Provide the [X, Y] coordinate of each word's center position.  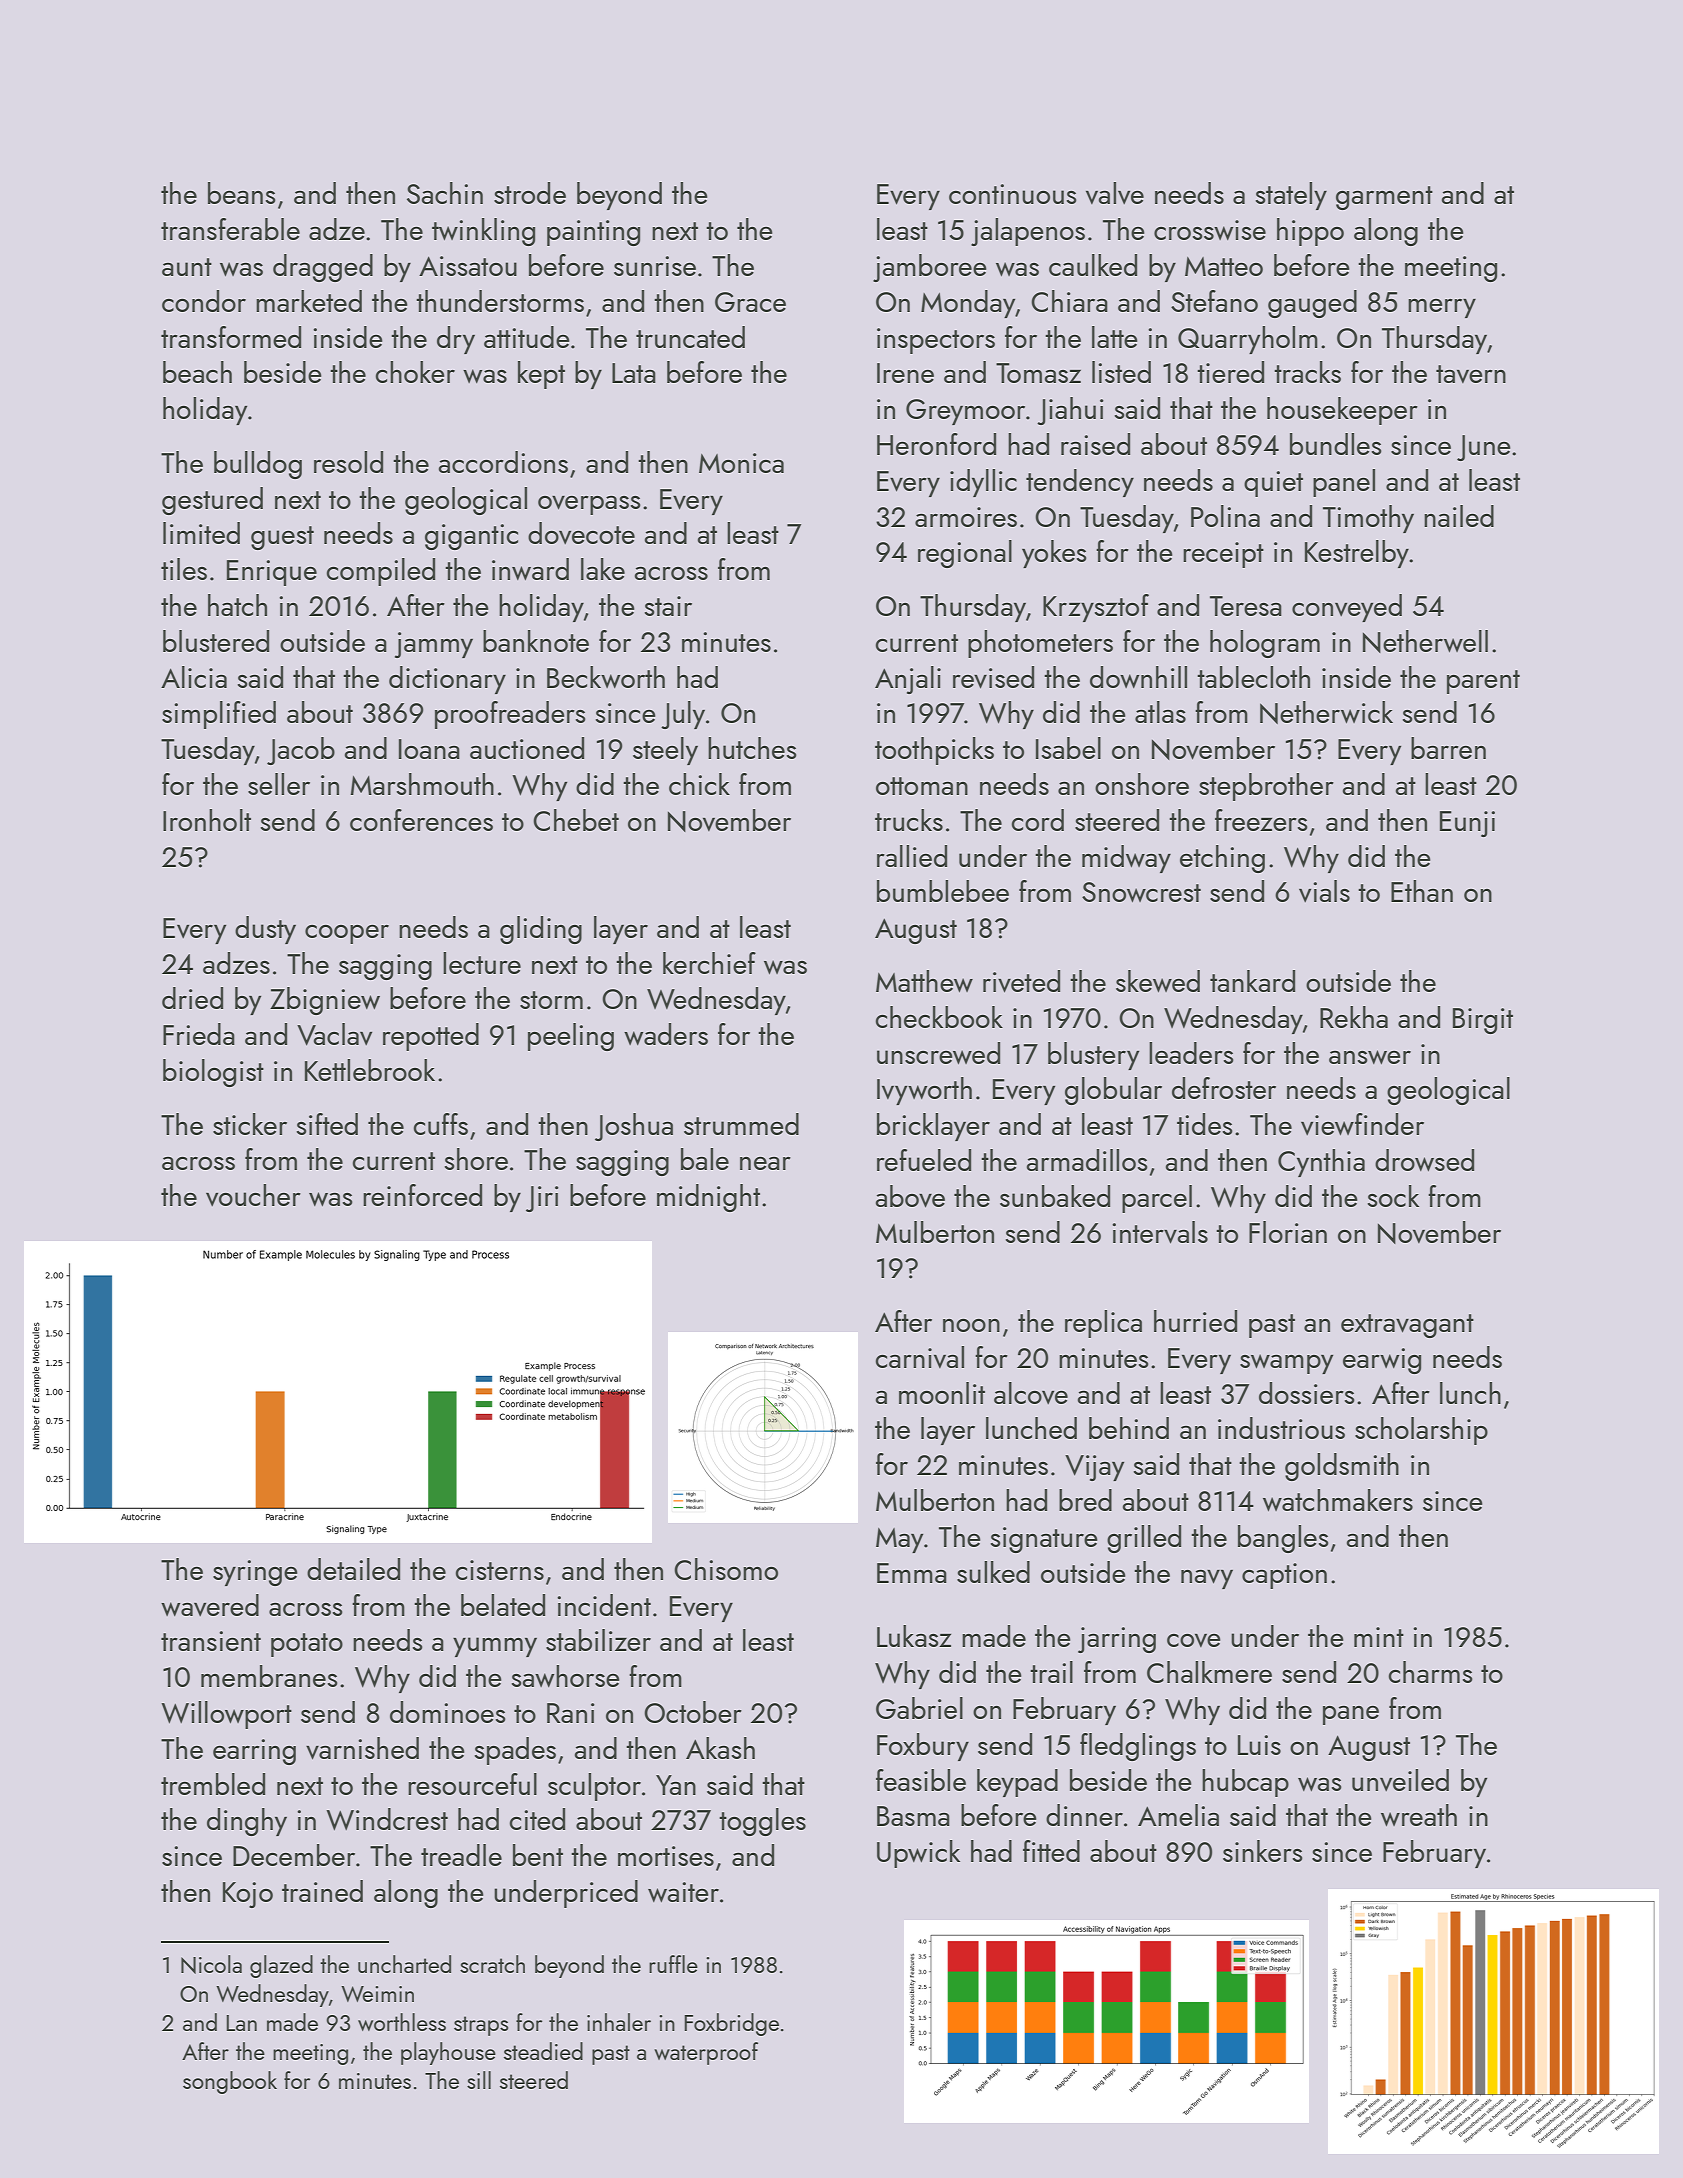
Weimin [377, 1994]
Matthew [924, 981]
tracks [1307, 372]
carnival [920, 1357]
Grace [750, 302]
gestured [212, 501]
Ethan [1422, 891]
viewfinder [1362, 1124]
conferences [421, 820]
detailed [353, 1569]
